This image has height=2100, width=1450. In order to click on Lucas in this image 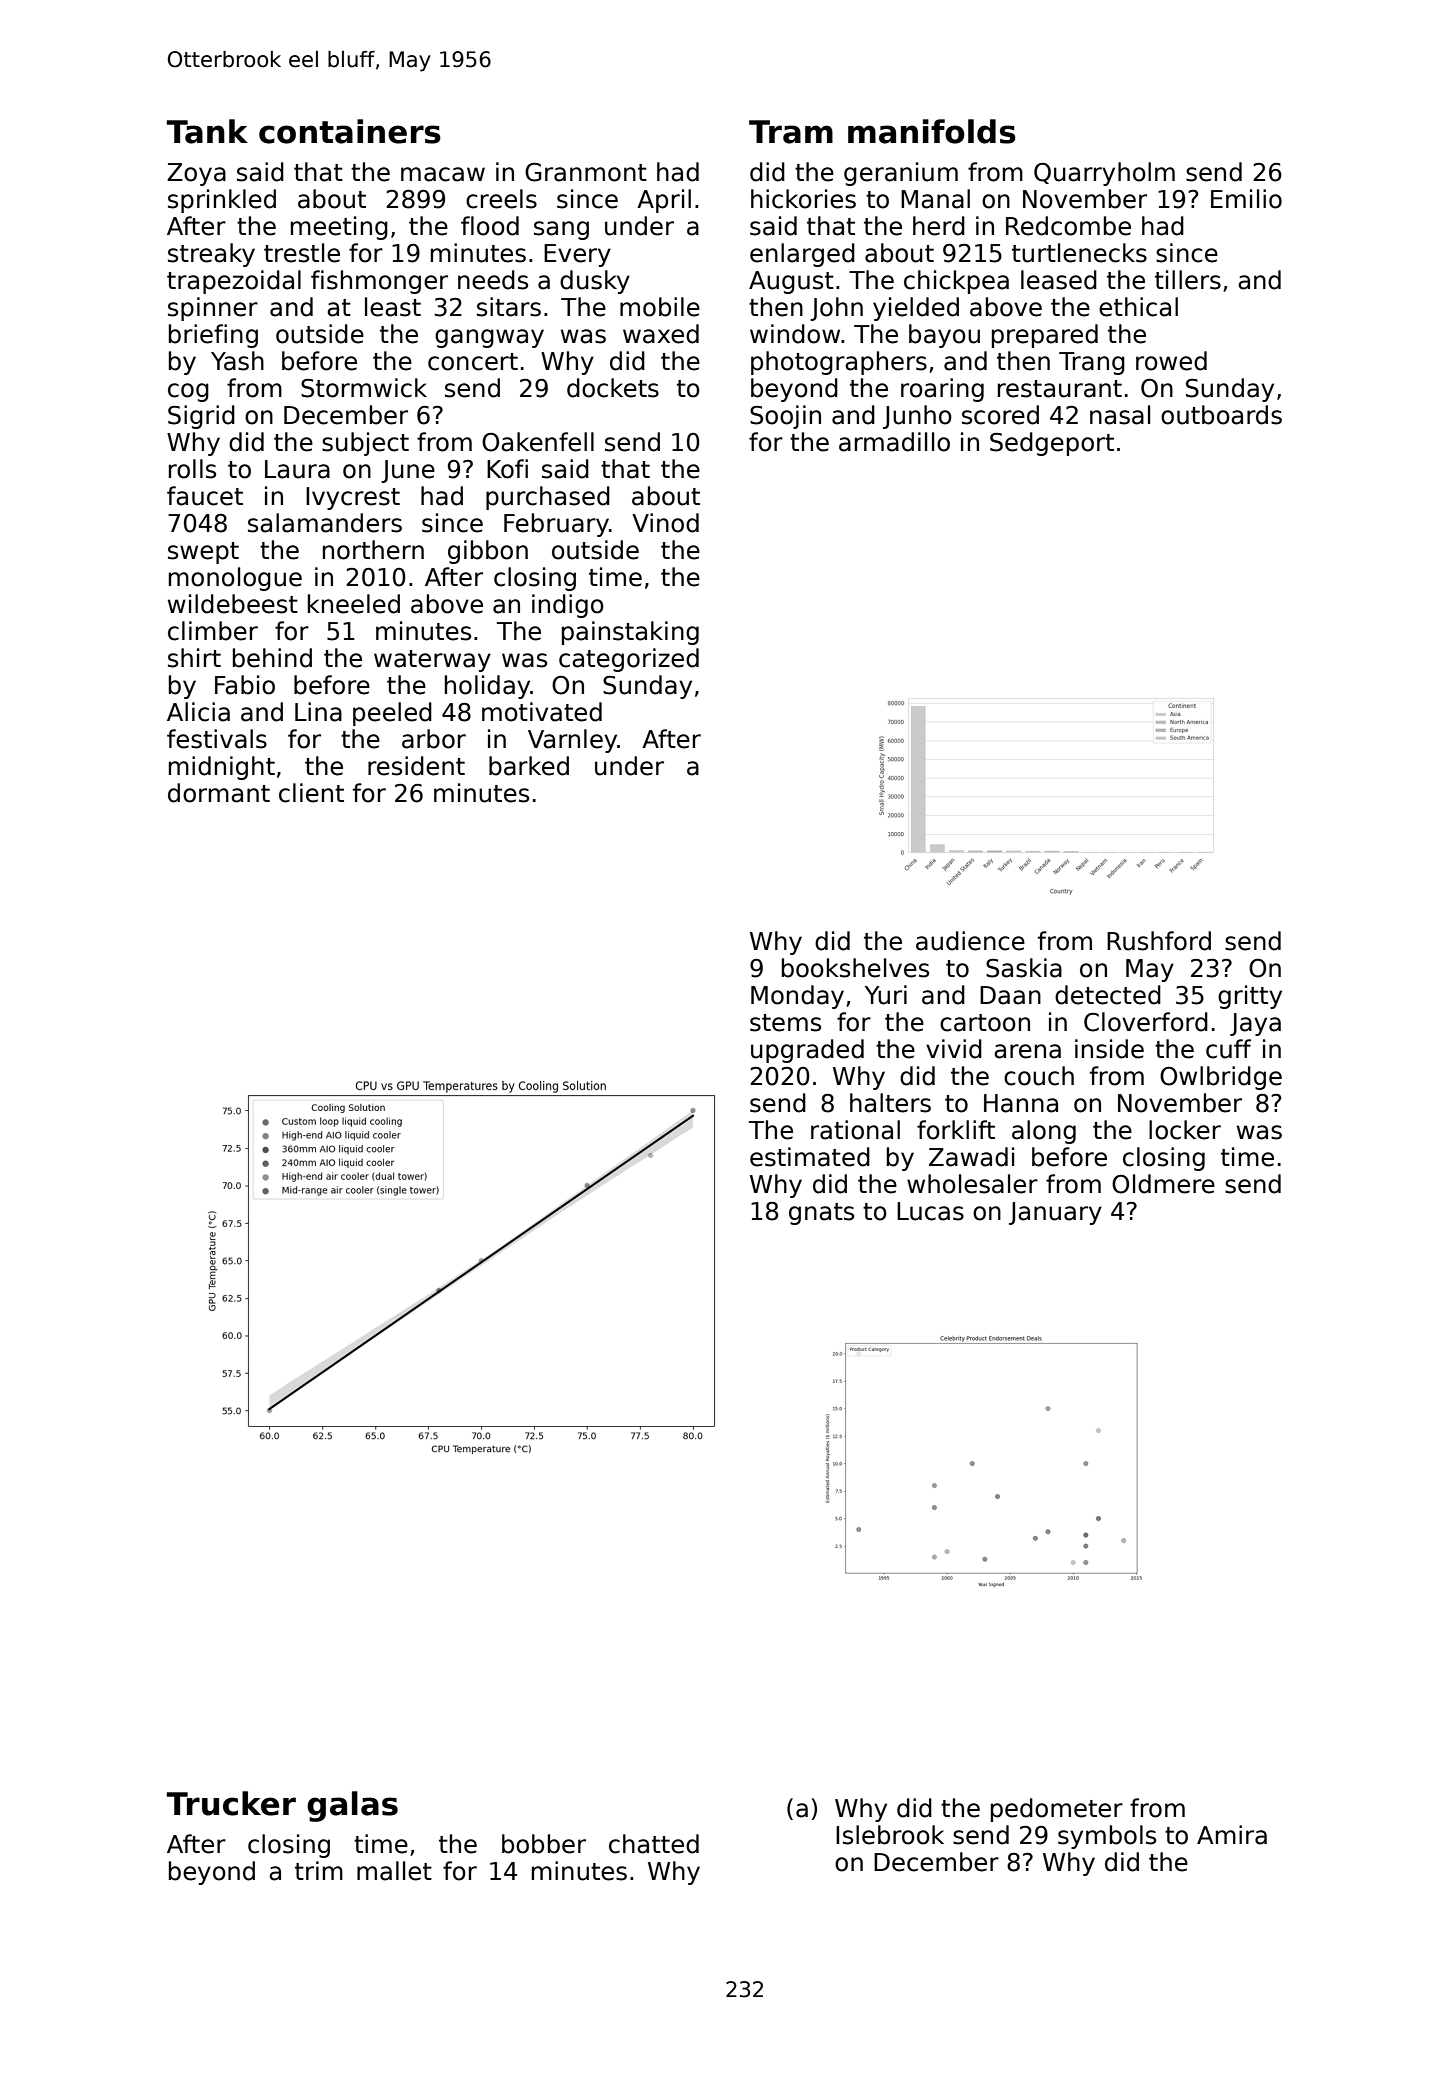, I will do `click(930, 1211)`.
